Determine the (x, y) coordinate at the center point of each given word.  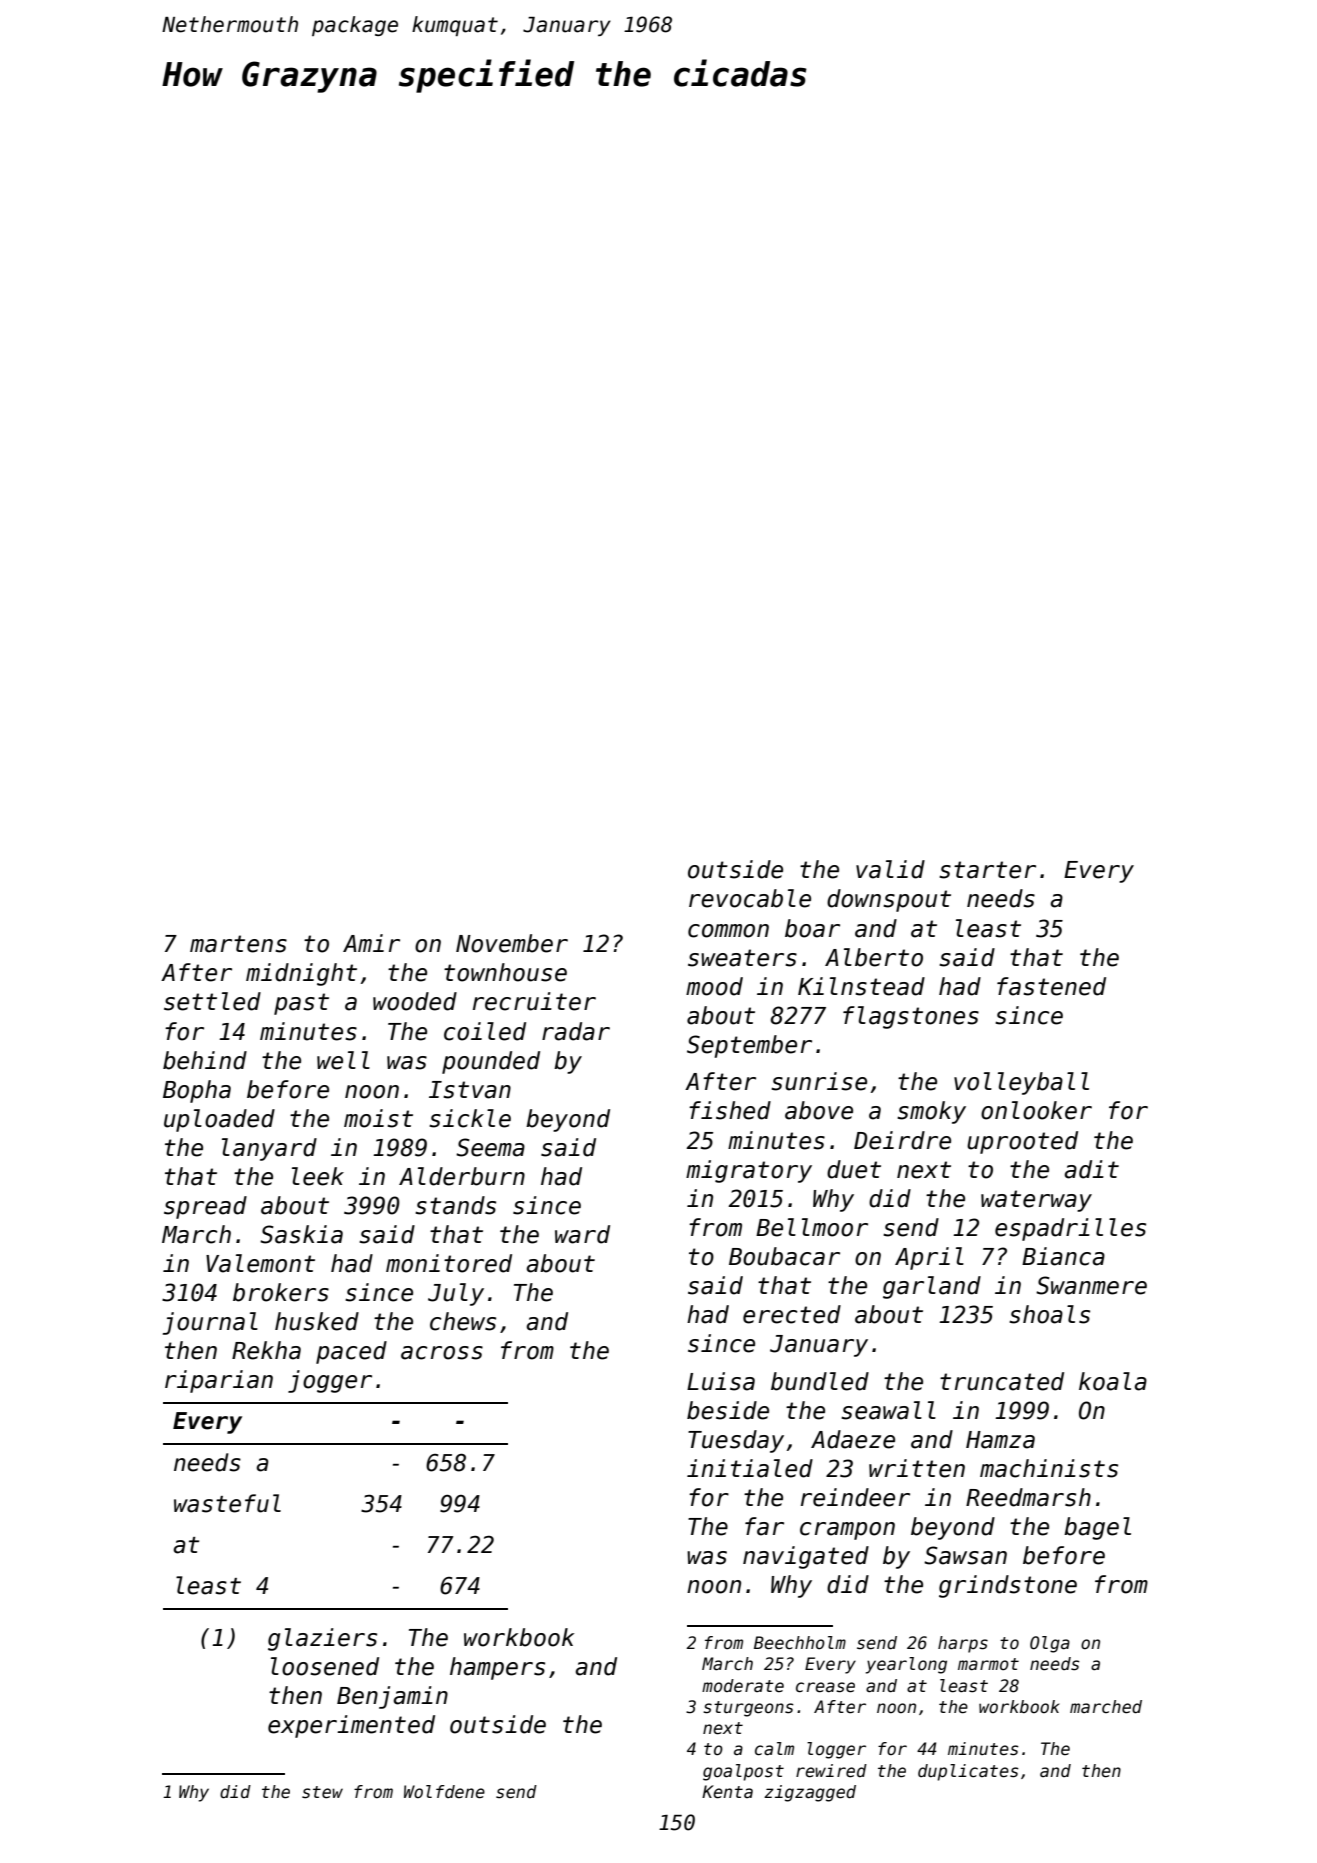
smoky (931, 1112)
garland (932, 1287)
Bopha (197, 1091)
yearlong (906, 1665)
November (512, 943)
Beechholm (800, 1643)
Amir (371, 943)
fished (730, 1110)
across (442, 1353)
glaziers (322, 1639)
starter (987, 870)
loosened (325, 1666)
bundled (820, 1381)
